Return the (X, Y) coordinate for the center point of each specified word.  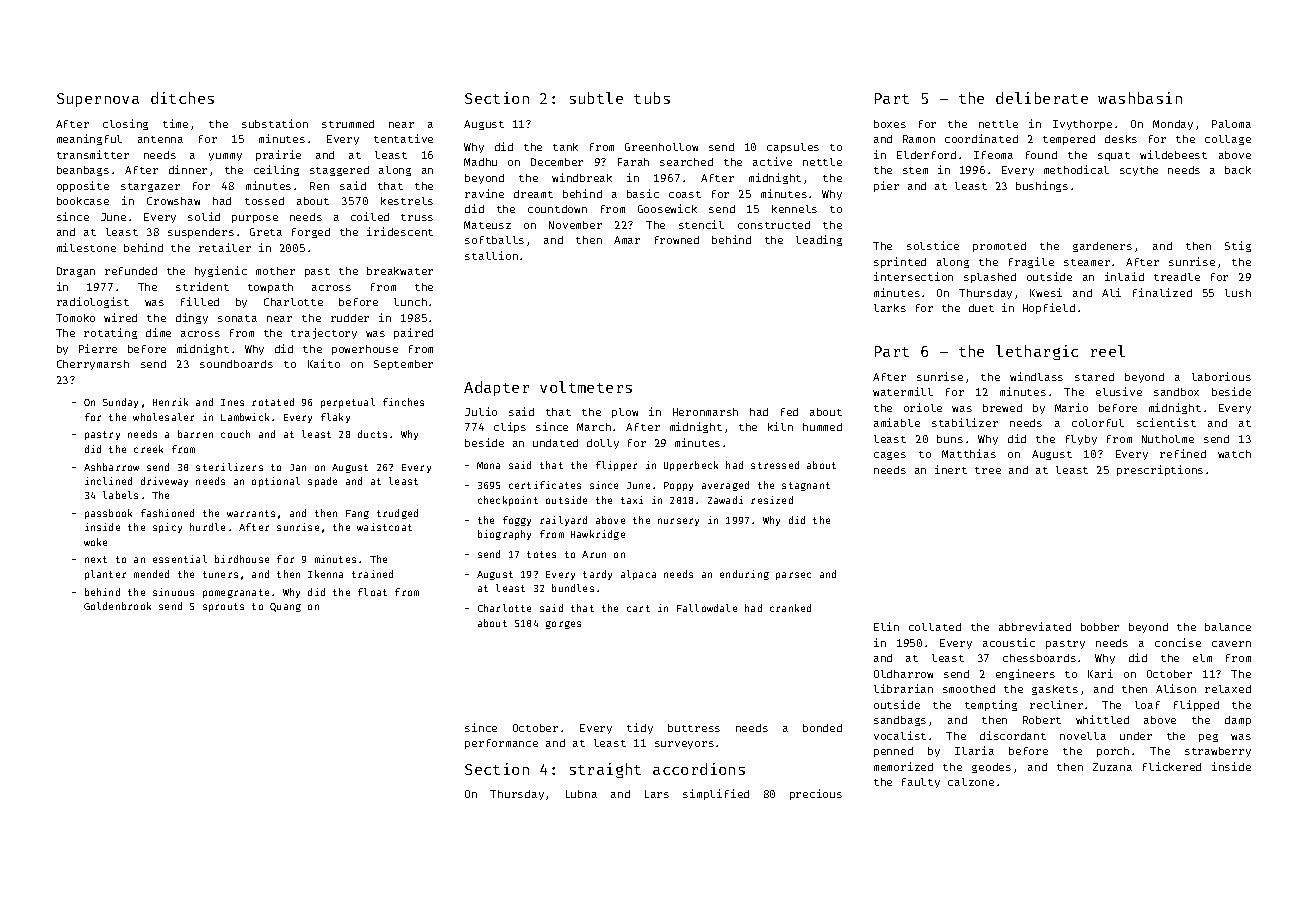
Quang (285, 607)
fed (789, 412)
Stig (1238, 246)
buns (950, 439)
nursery (678, 522)
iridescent (400, 231)
